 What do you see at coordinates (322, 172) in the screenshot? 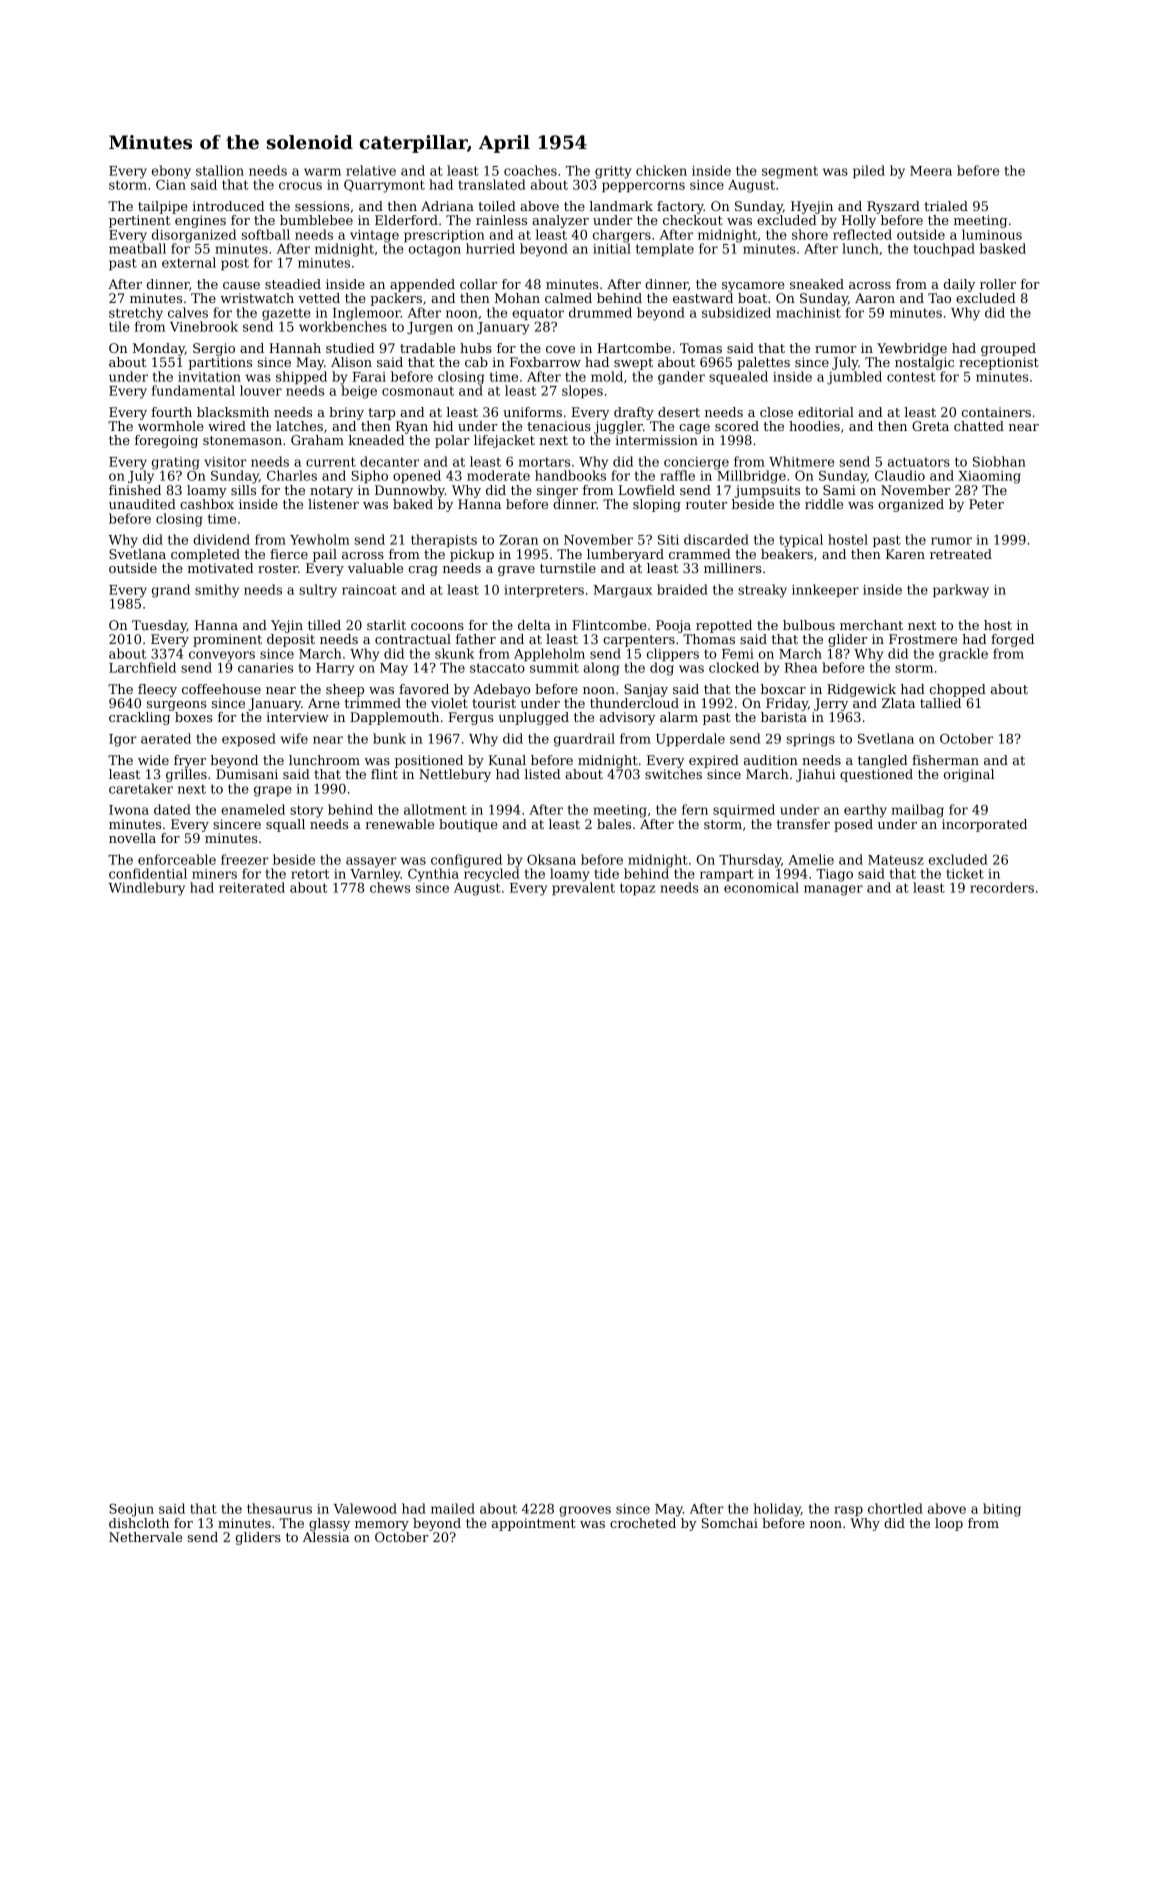
I see `warm` at bounding box center [322, 172].
